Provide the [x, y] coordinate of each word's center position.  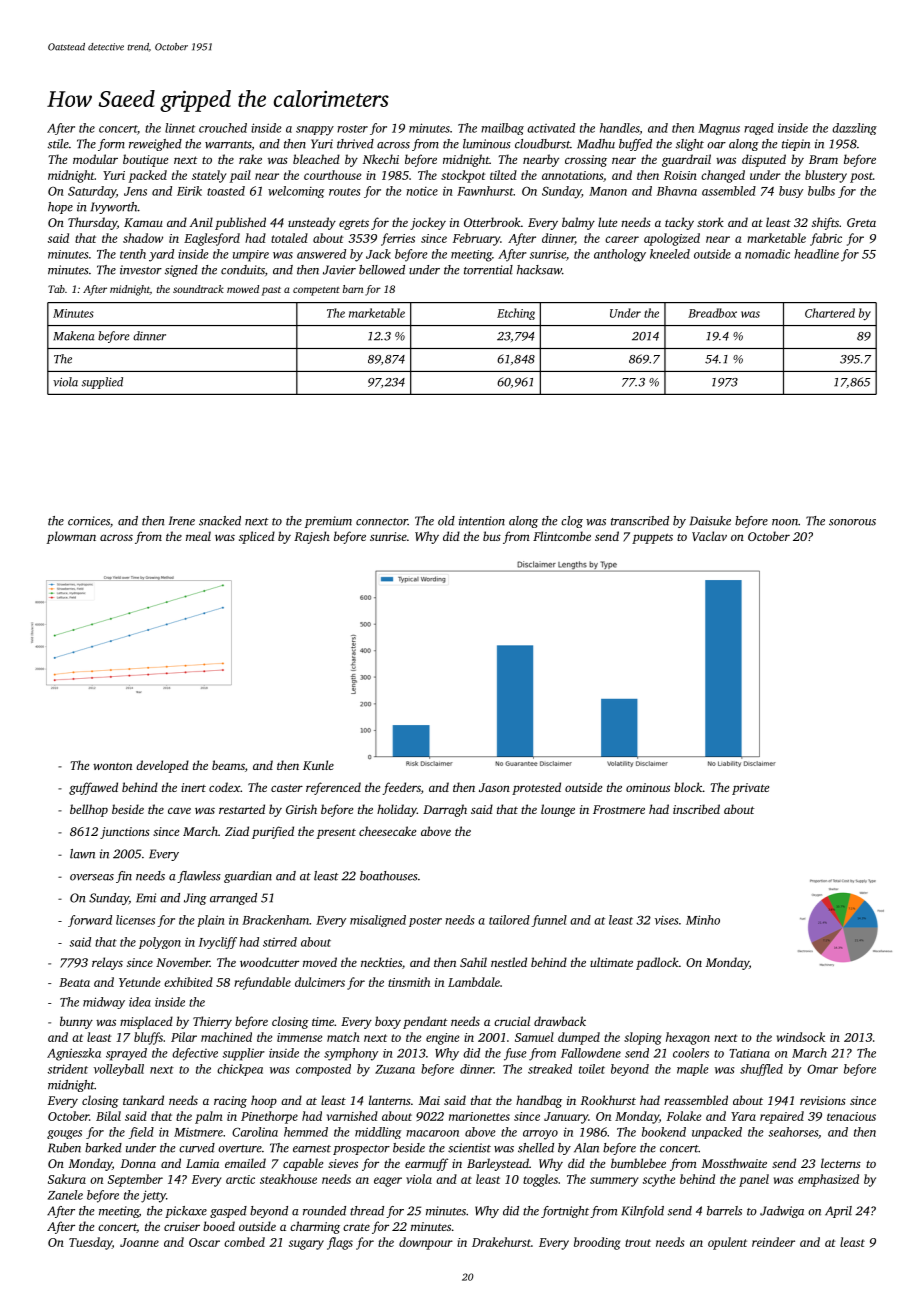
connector [382, 522]
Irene [182, 521]
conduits [243, 270]
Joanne [139, 1242]
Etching [516, 314]
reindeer [773, 1242]
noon [785, 522]
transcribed [640, 521]
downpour [426, 1243]
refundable [262, 983]
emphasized [828, 1180]
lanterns [390, 1100]
